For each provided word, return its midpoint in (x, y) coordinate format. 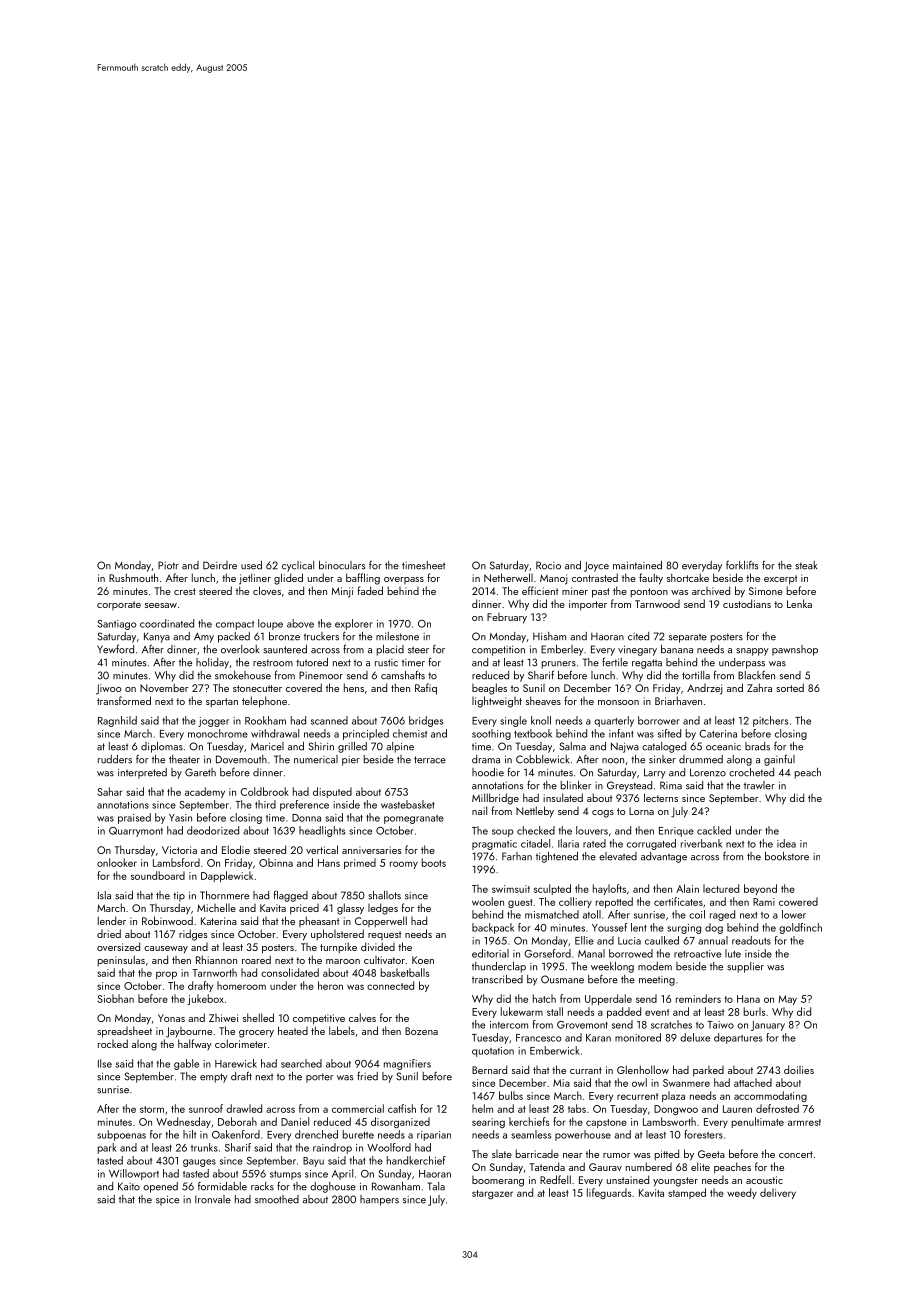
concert (796, 1154)
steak (806, 565)
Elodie (236, 849)
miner (575, 591)
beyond (760, 889)
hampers (379, 1200)
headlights (322, 831)
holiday (212, 663)
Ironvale (213, 1199)
